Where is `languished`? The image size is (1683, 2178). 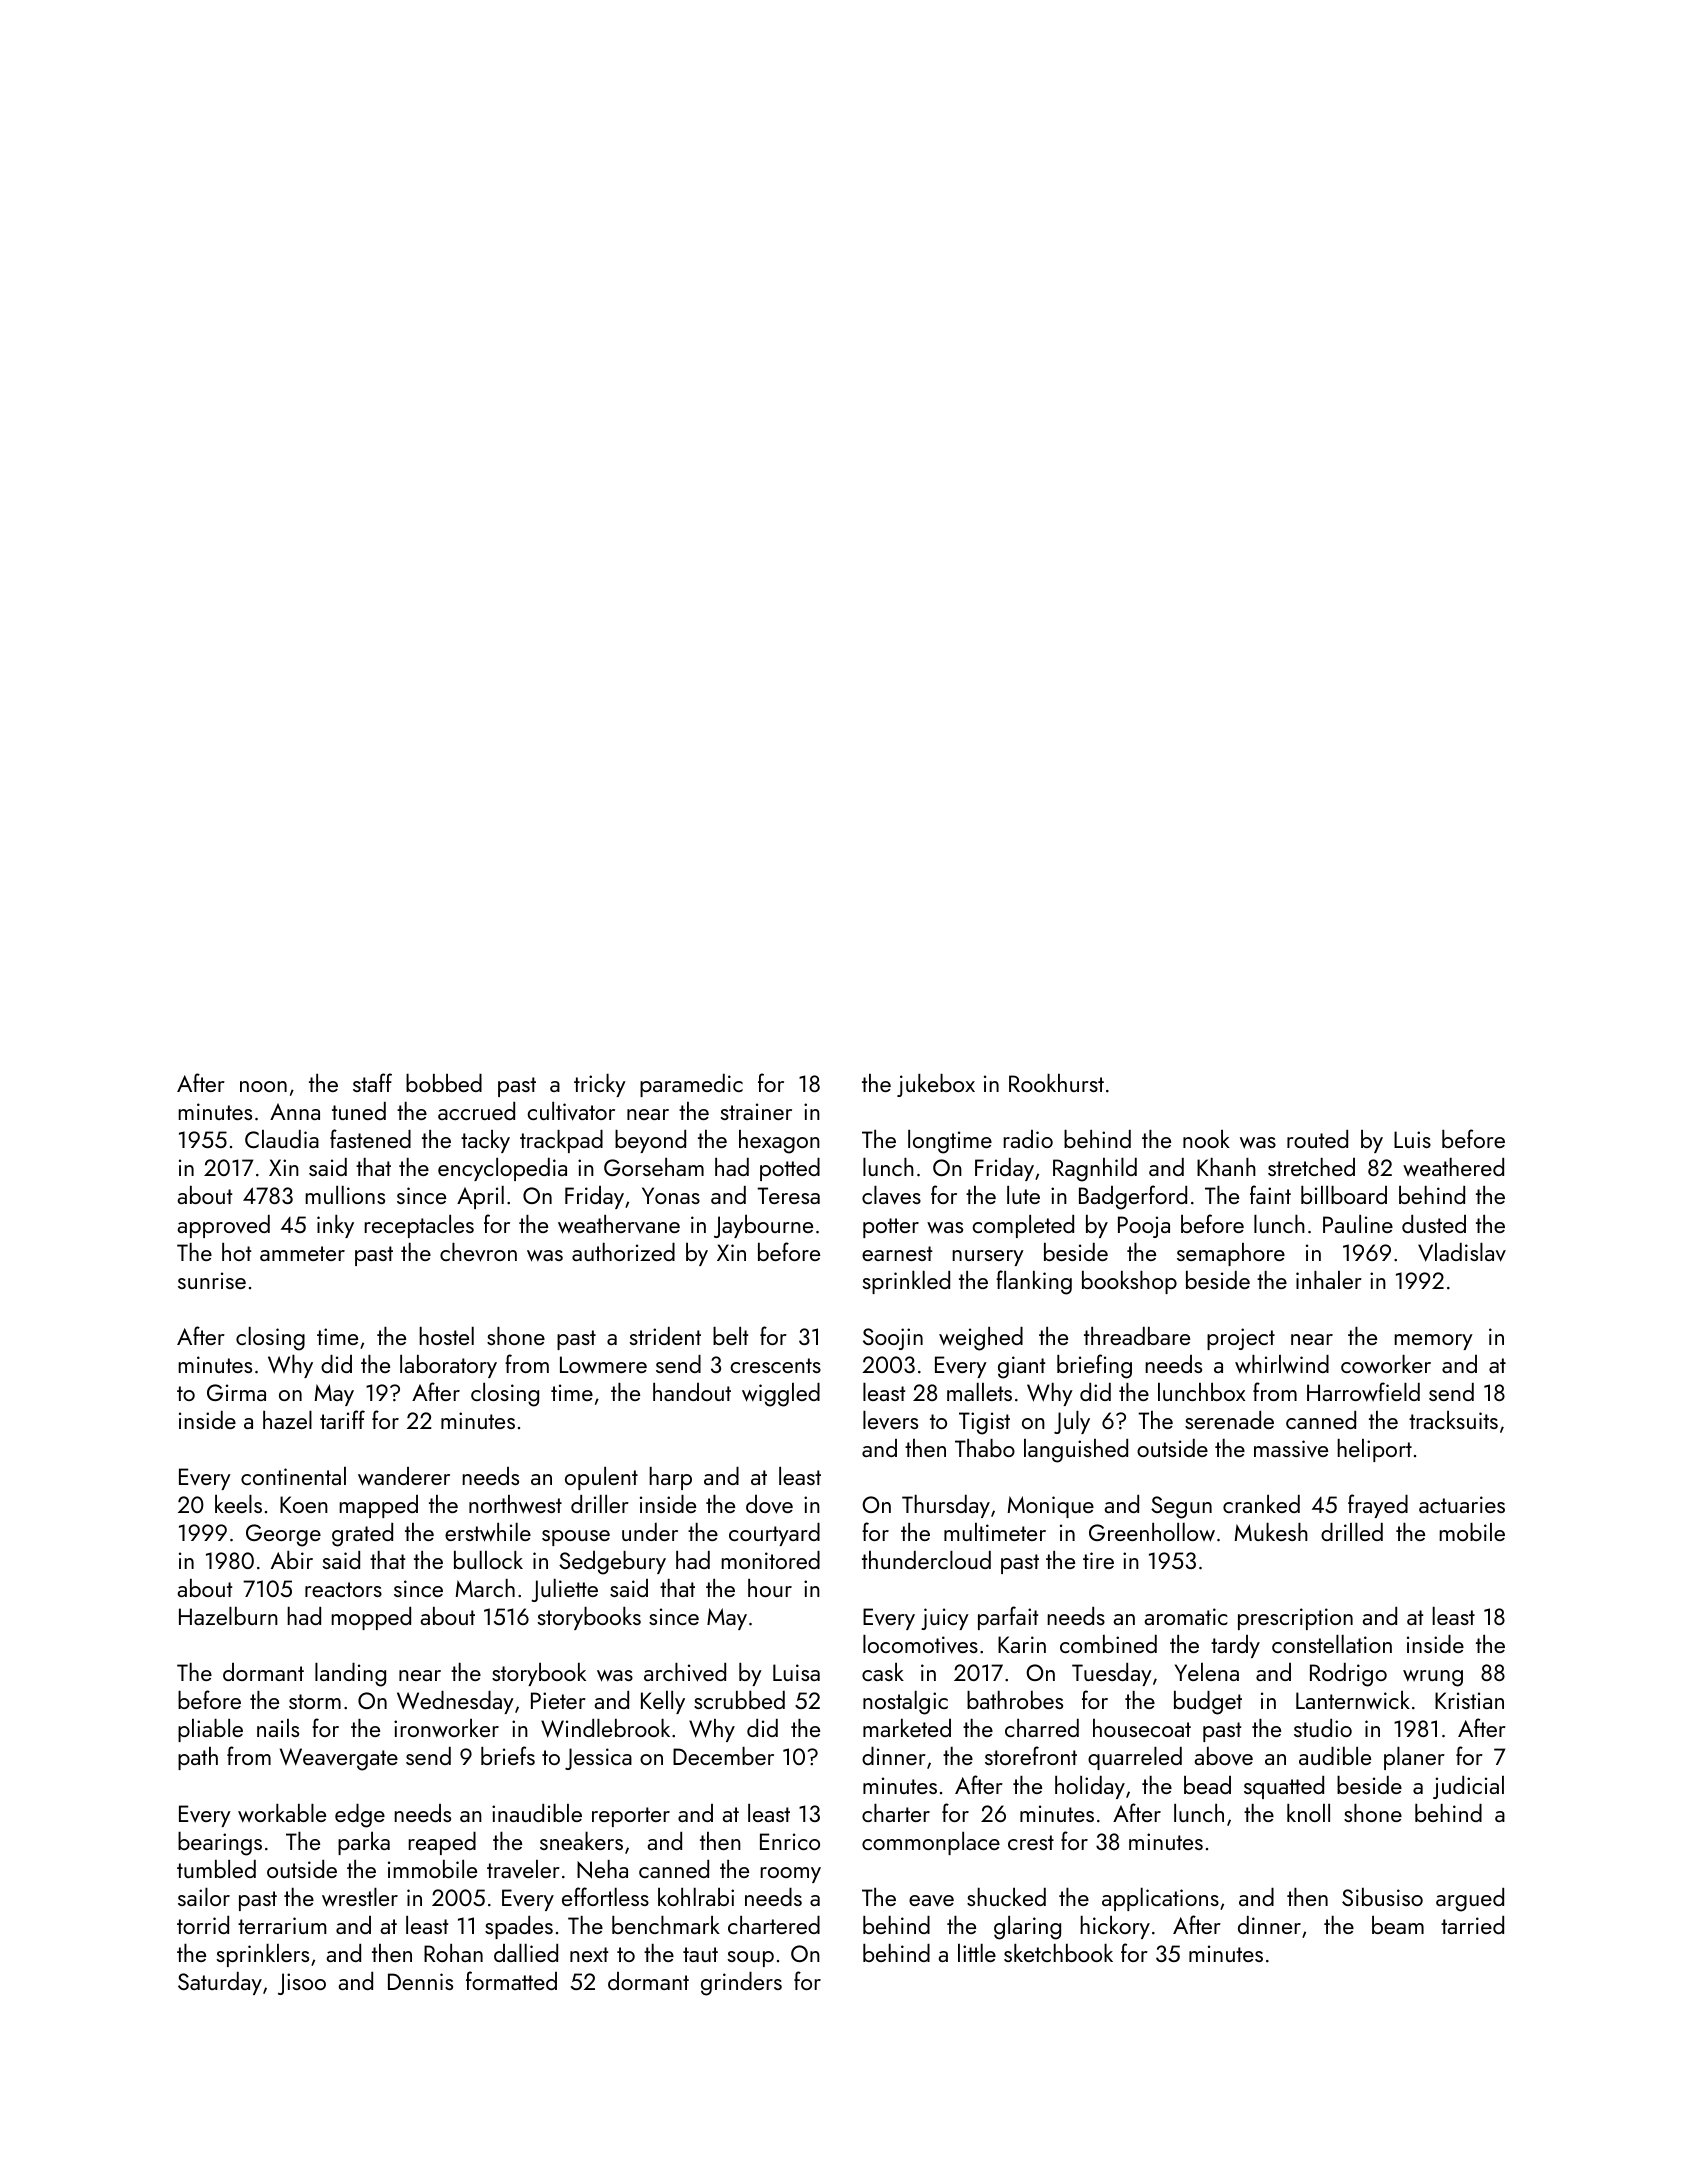
languished is located at coordinates (1076, 1451).
